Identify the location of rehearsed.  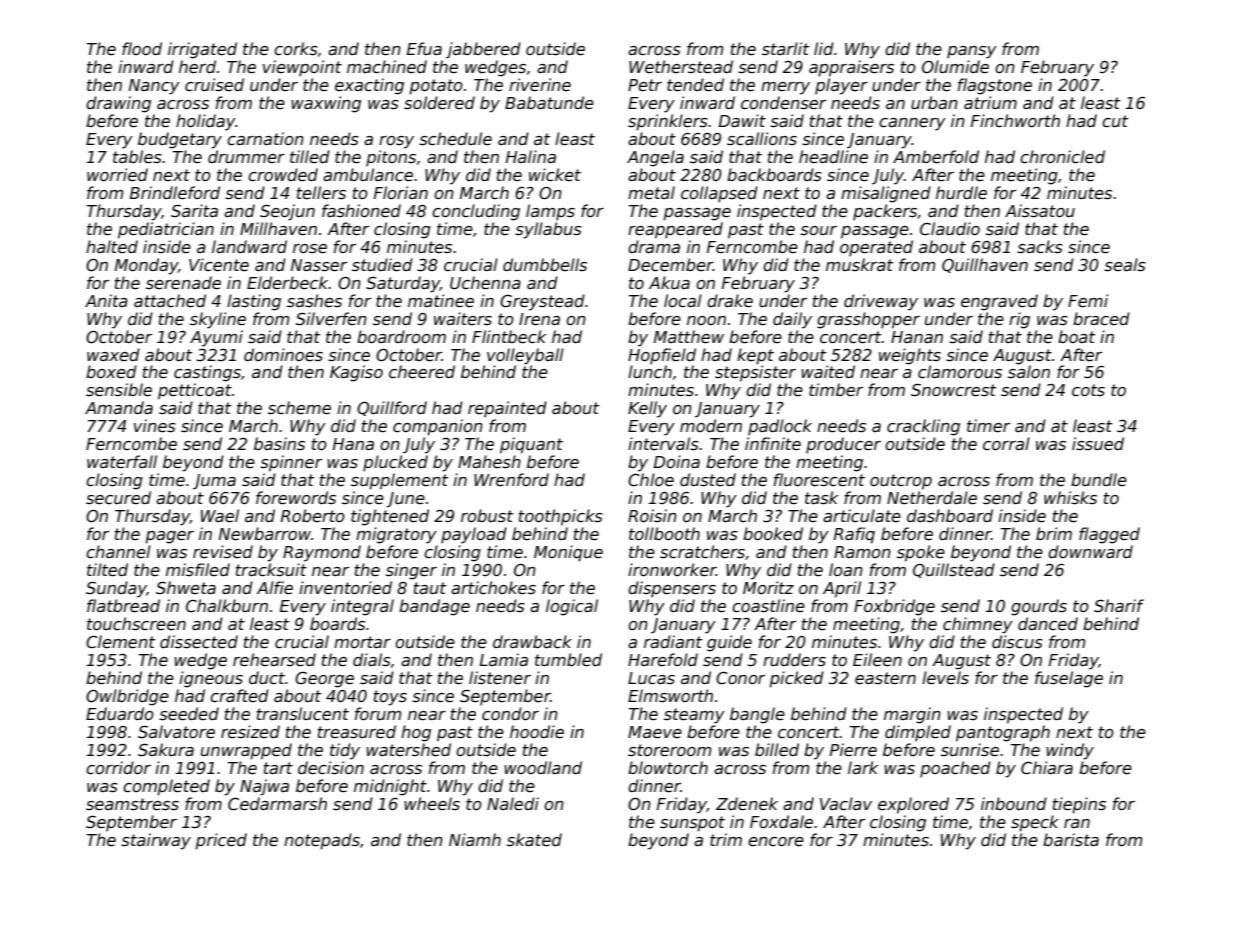
(274, 660).
